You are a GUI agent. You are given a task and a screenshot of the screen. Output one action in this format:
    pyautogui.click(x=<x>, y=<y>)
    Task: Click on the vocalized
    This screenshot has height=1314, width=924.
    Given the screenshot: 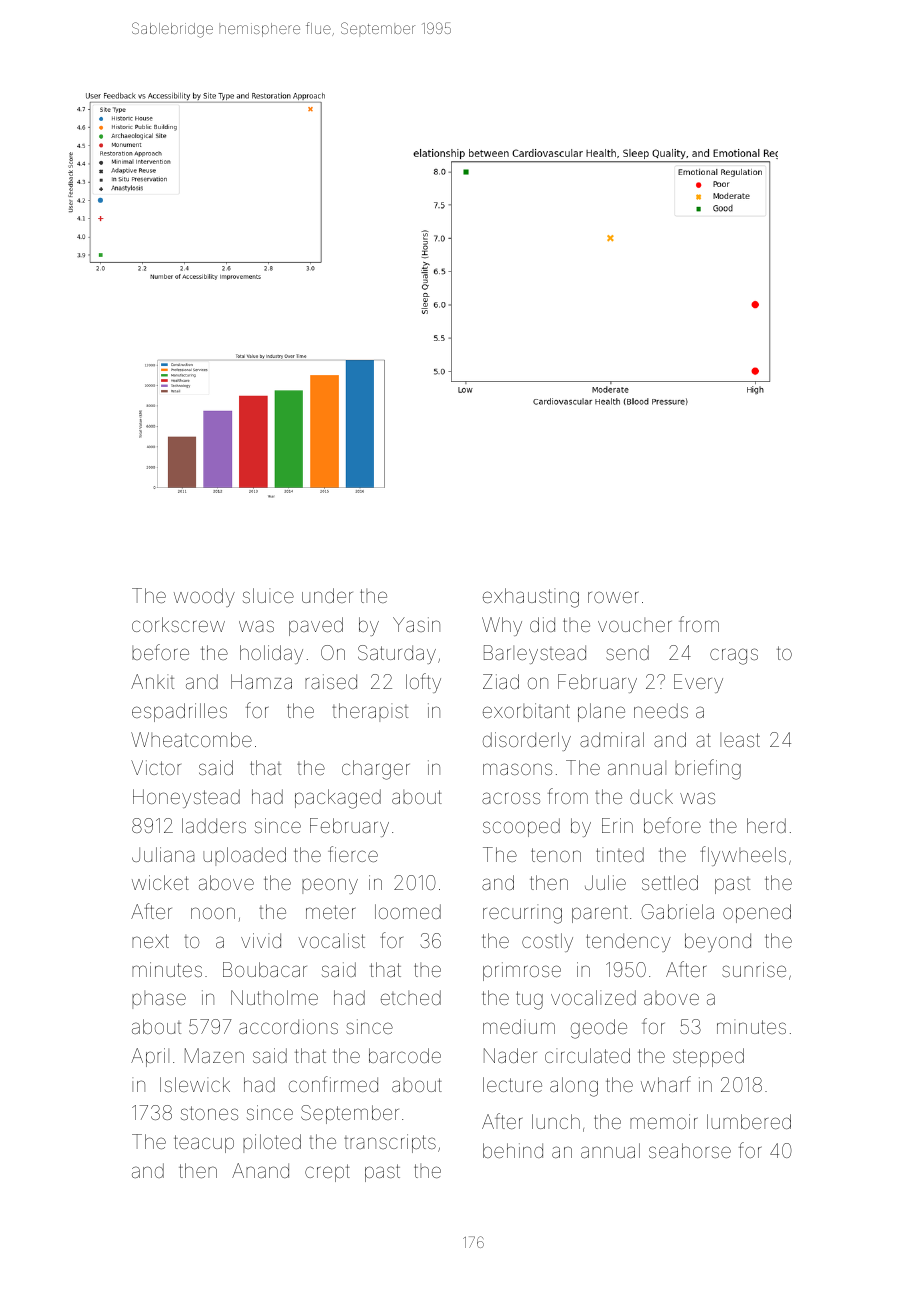 What is the action you would take?
    pyautogui.click(x=593, y=997)
